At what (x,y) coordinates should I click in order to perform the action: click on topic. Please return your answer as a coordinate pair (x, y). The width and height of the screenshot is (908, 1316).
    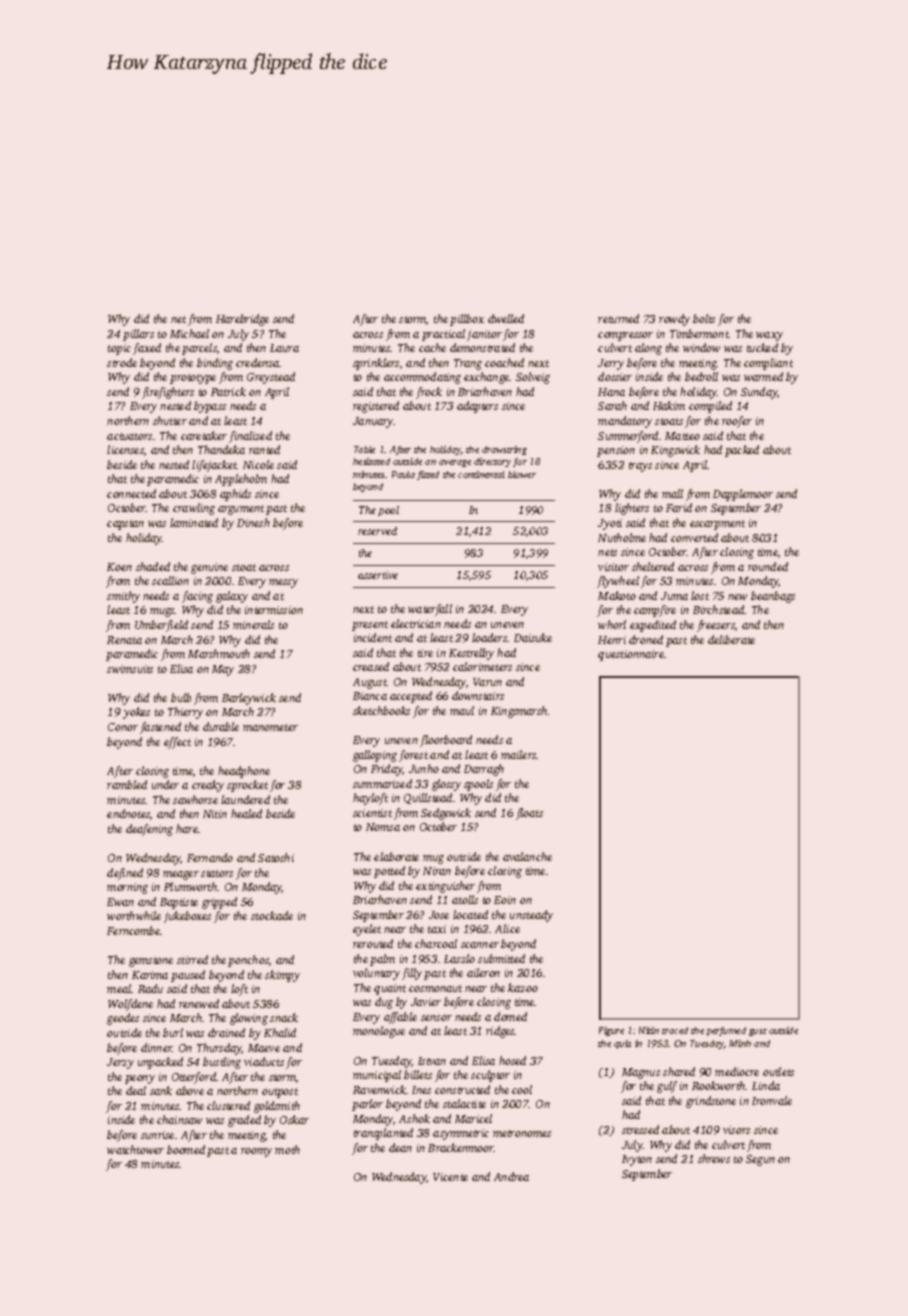
    Looking at the image, I should click on (119, 349).
